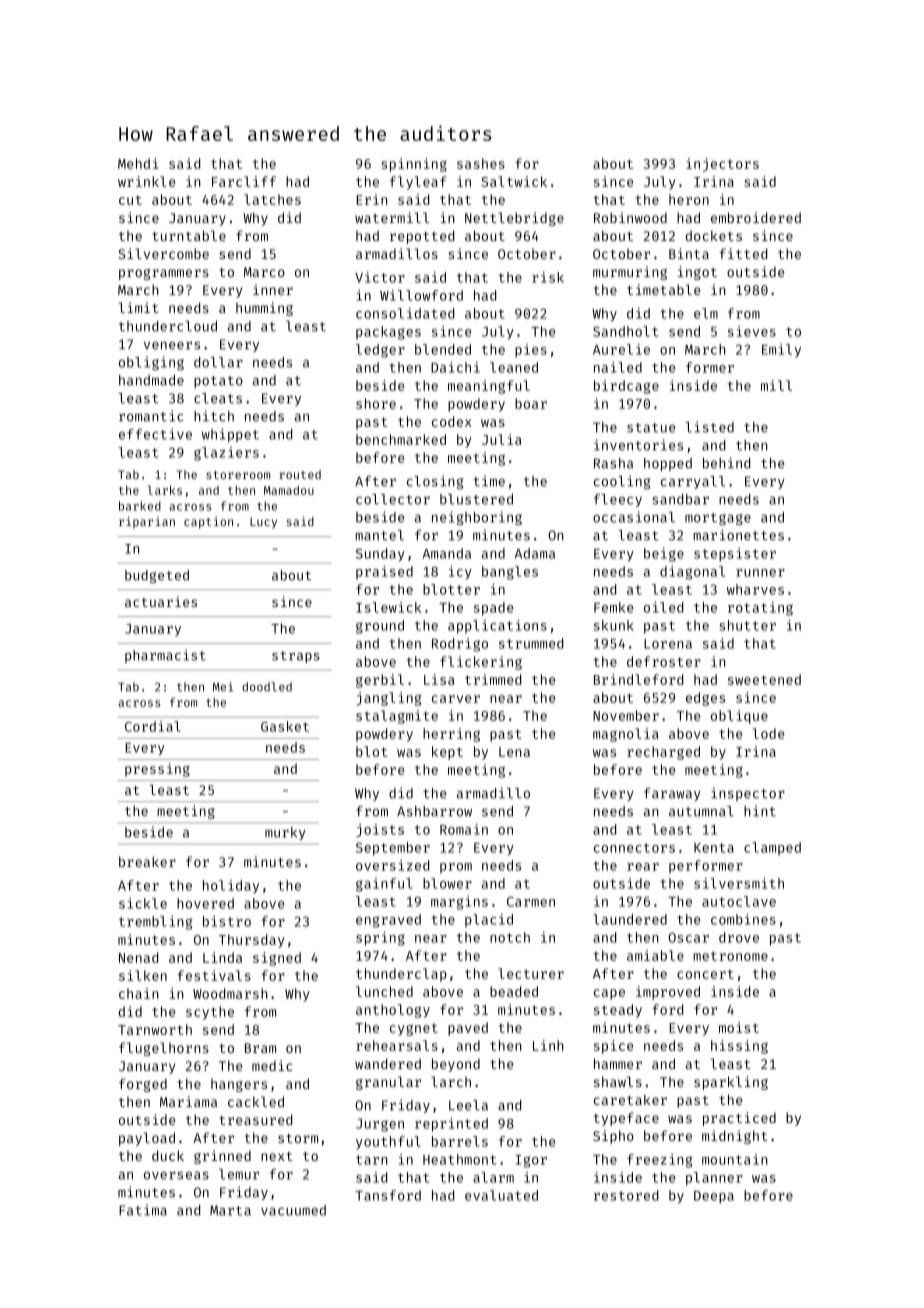 This screenshot has height=1308, width=924. Describe the element at coordinates (138, 957) in the screenshot. I see `Nenad` at that location.
